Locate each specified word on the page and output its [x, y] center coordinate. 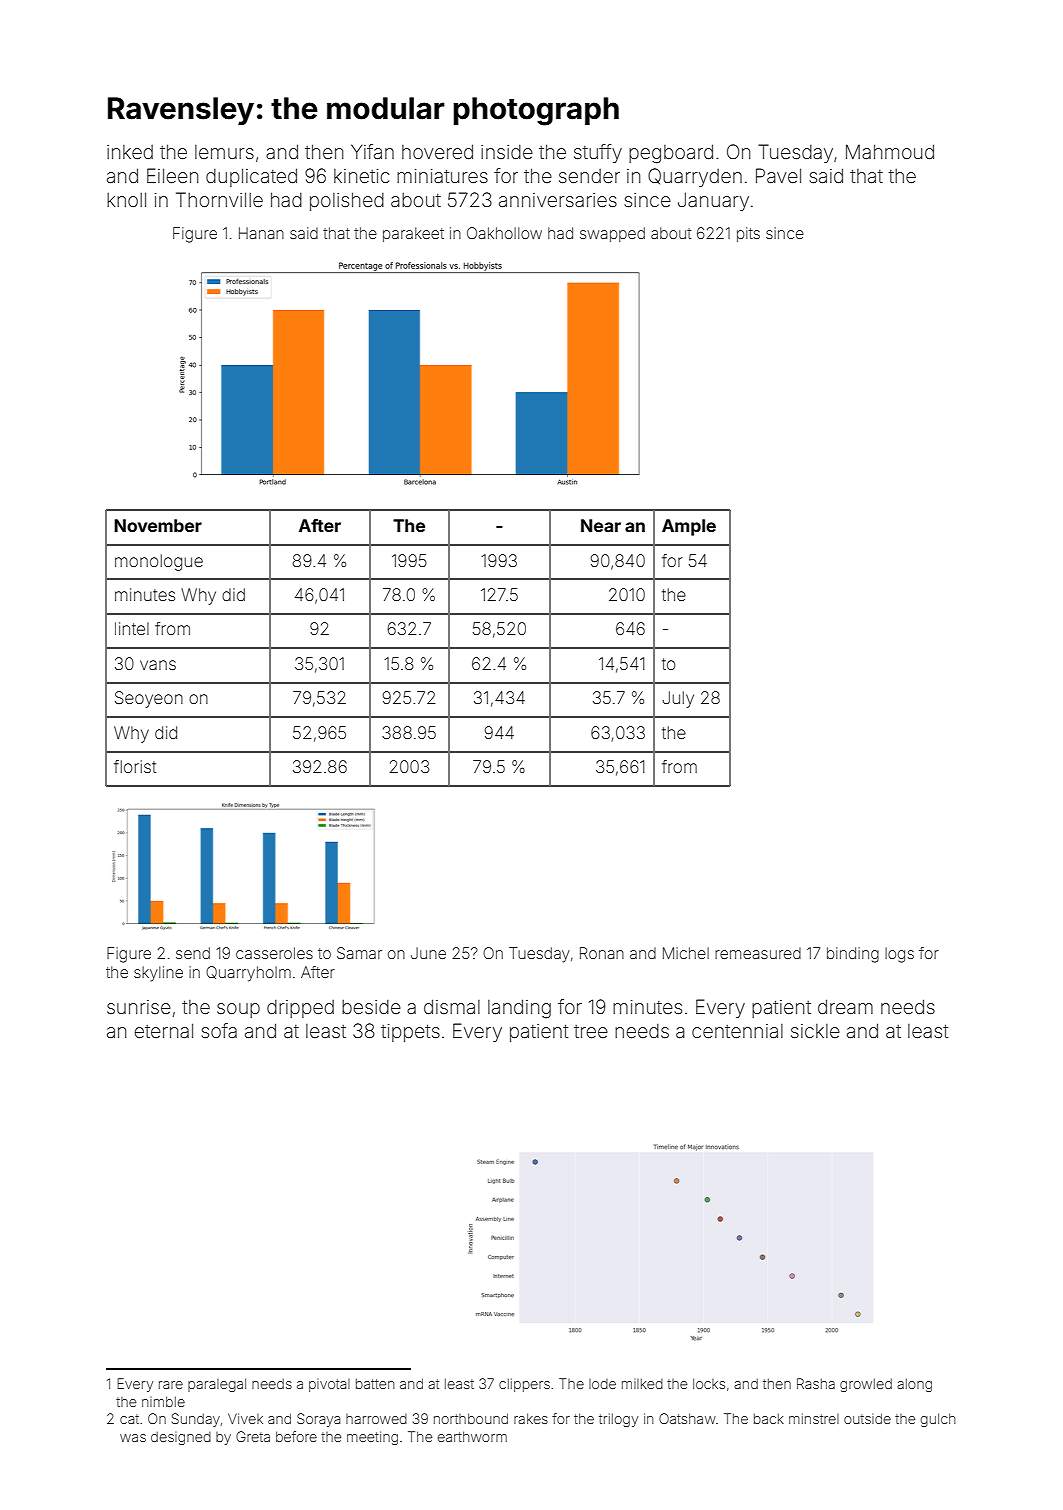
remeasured [758, 953]
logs [899, 955]
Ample [689, 527]
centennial [737, 1031]
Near [601, 525]
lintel [132, 628]
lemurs [224, 152]
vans [158, 665]
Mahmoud [890, 151]
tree [591, 1031]
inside [507, 152]
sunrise [139, 1007]
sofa [219, 1030]
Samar [359, 953]
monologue [159, 562]
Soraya [318, 1420]
